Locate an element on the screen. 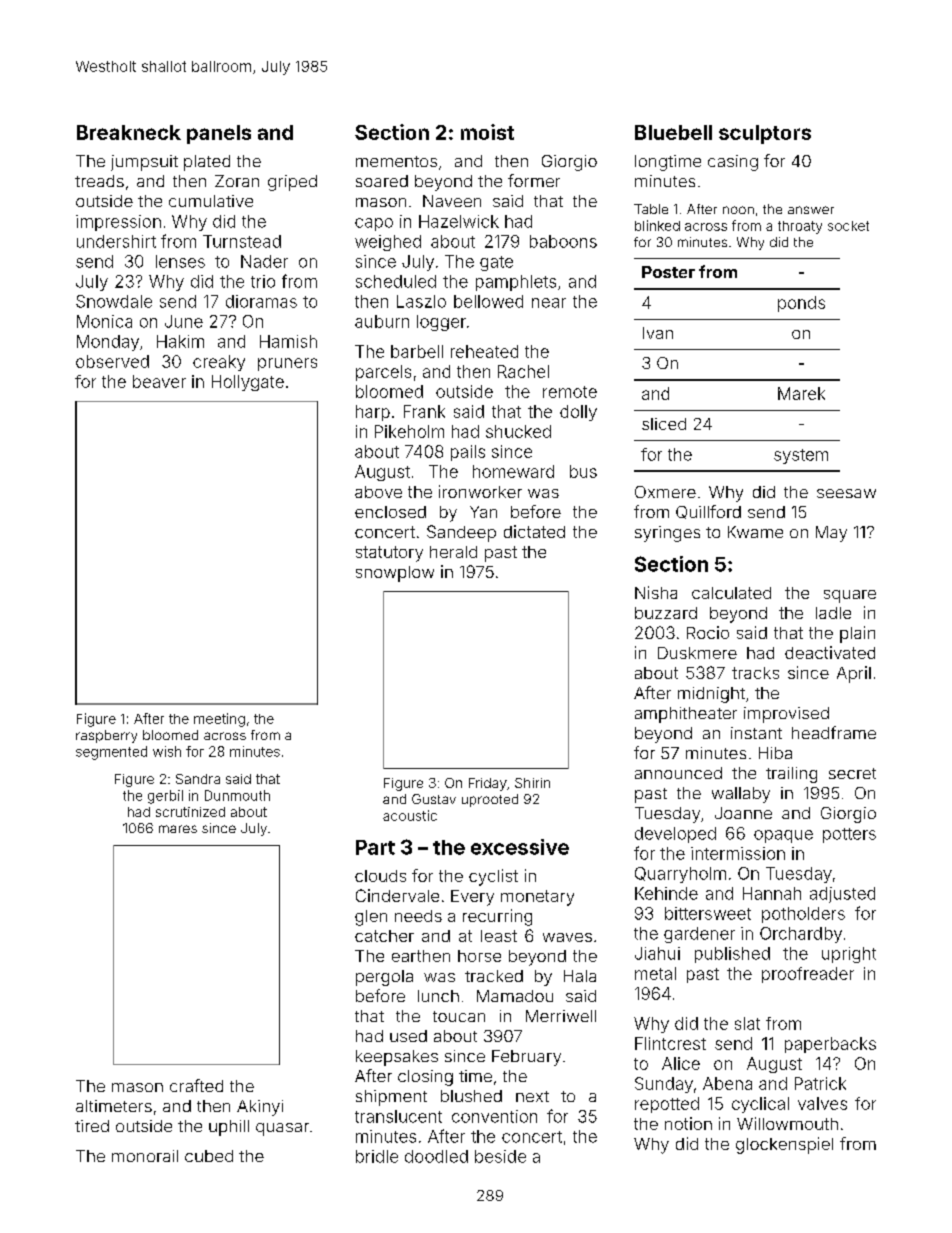  intermission is located at coordinates (738, 853).
